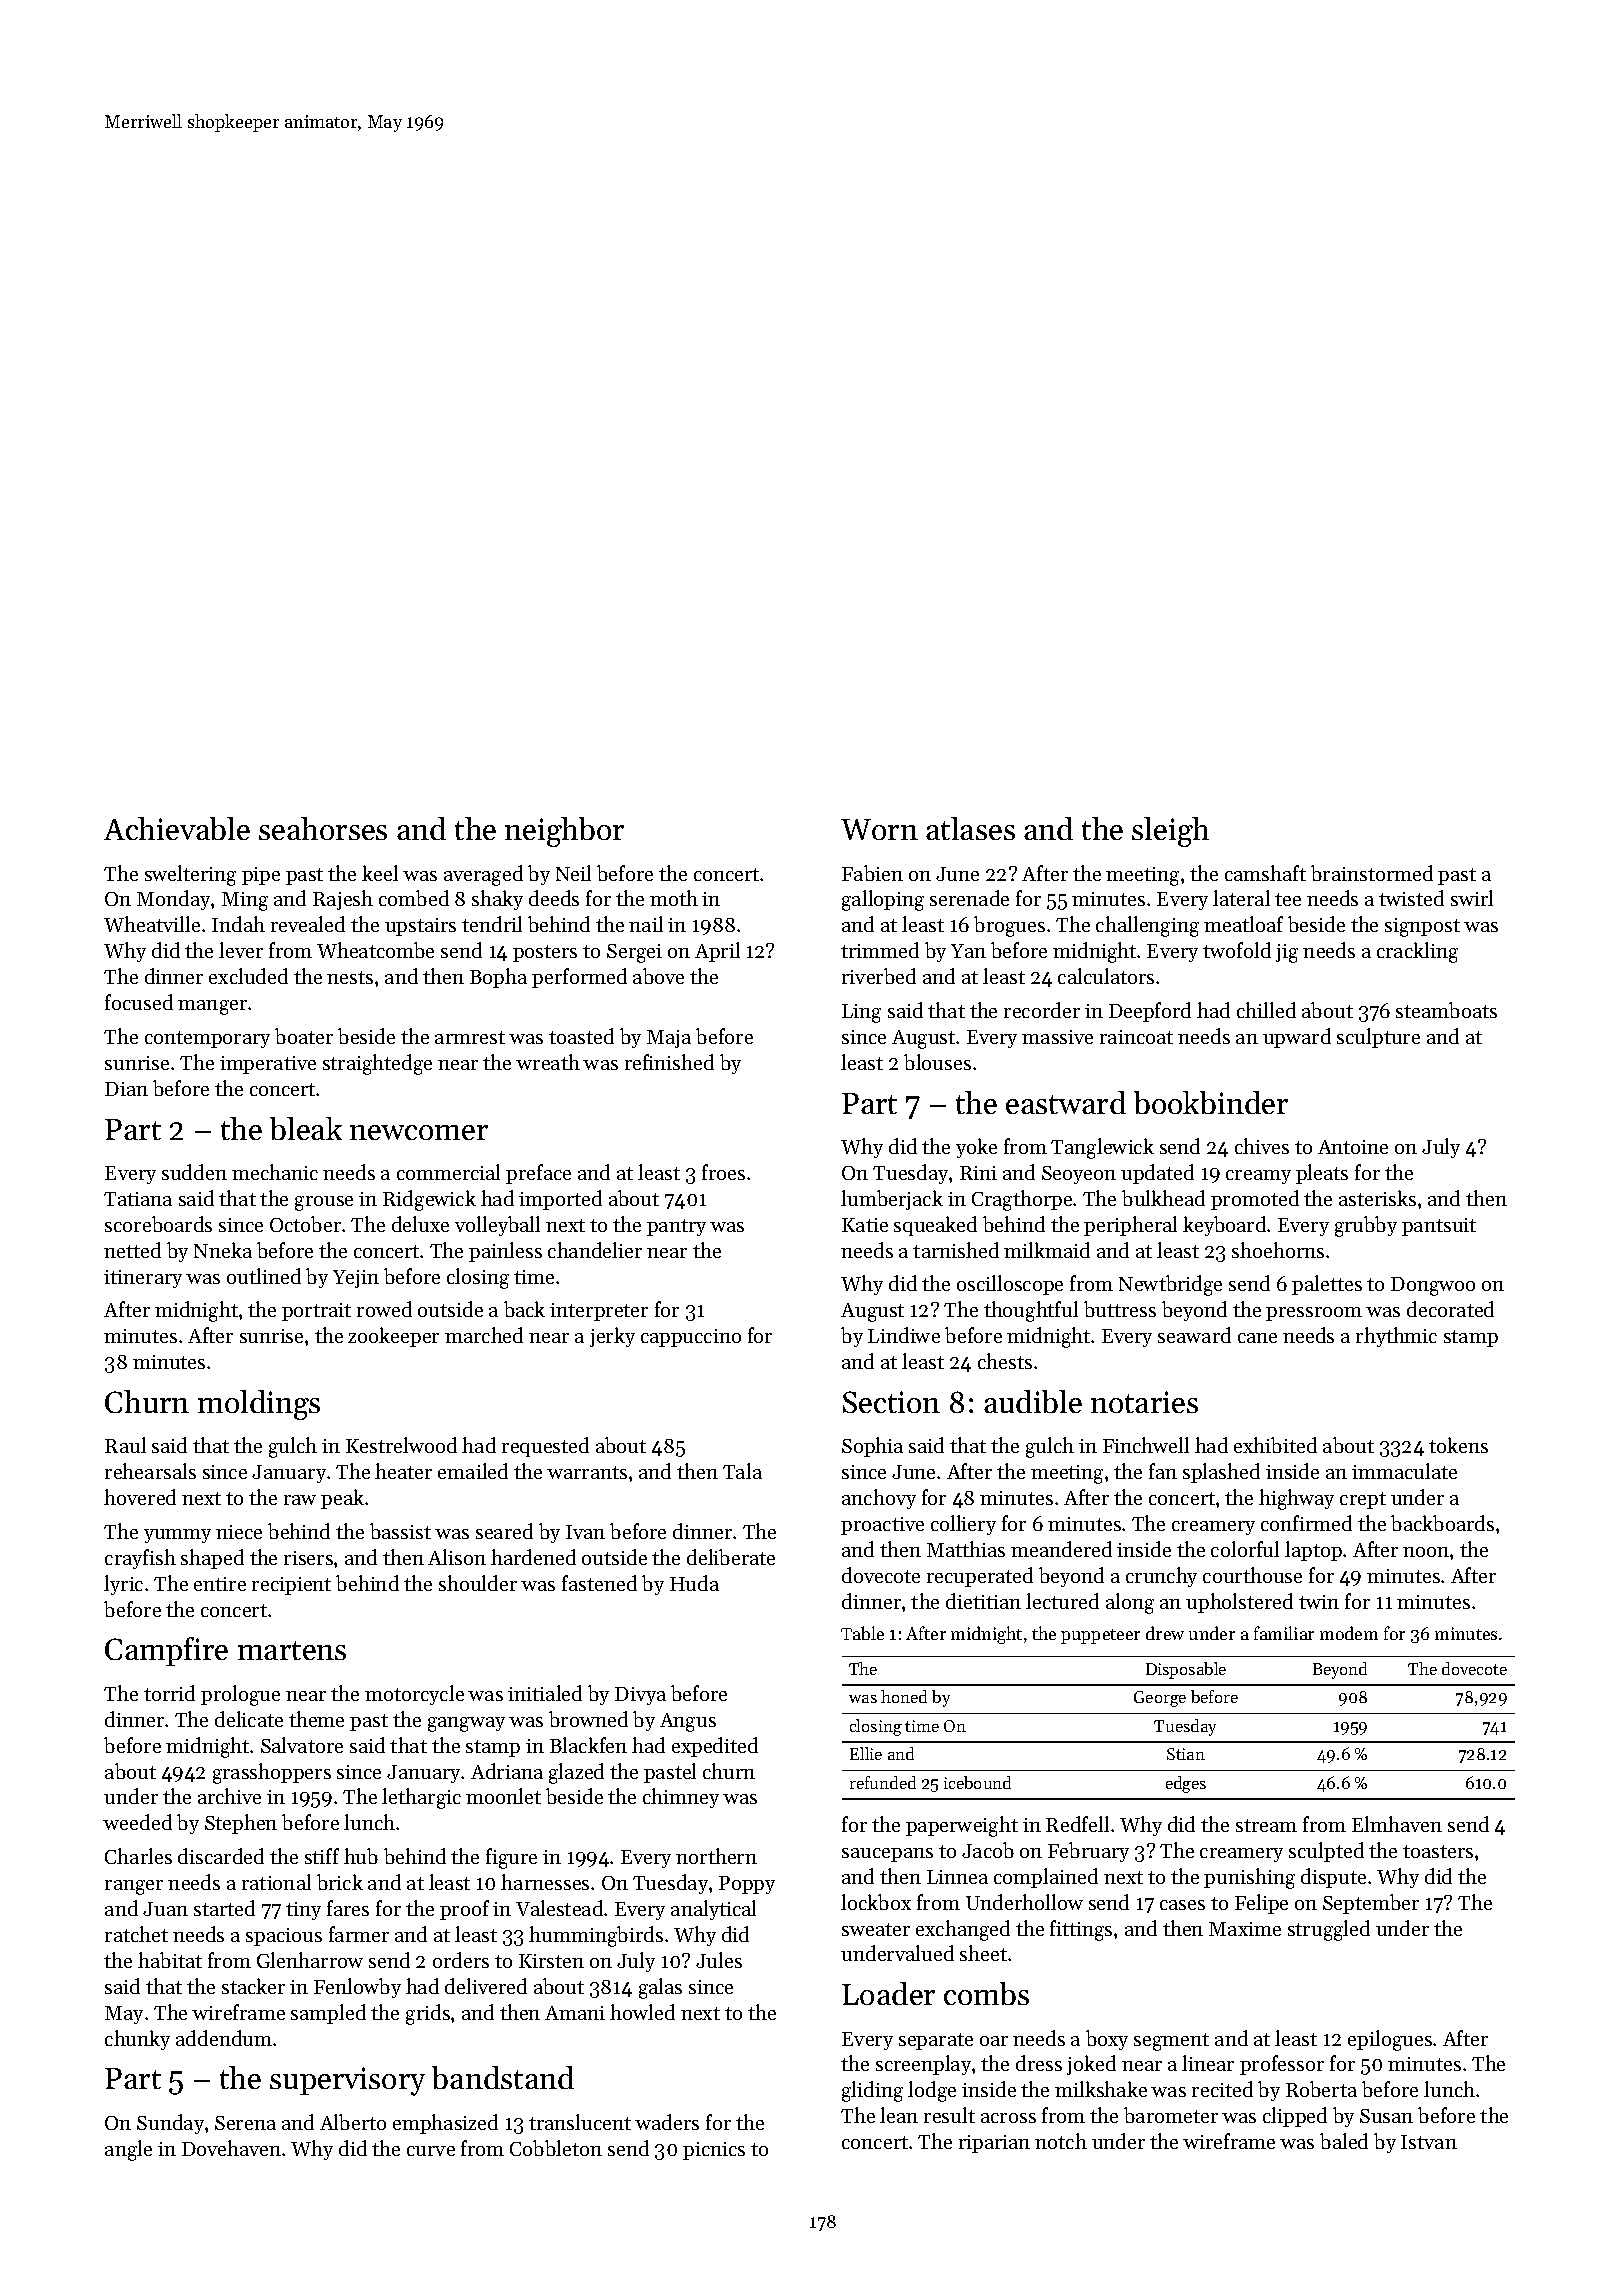  I want to click on Fenlowby, so click(357, 1988).
